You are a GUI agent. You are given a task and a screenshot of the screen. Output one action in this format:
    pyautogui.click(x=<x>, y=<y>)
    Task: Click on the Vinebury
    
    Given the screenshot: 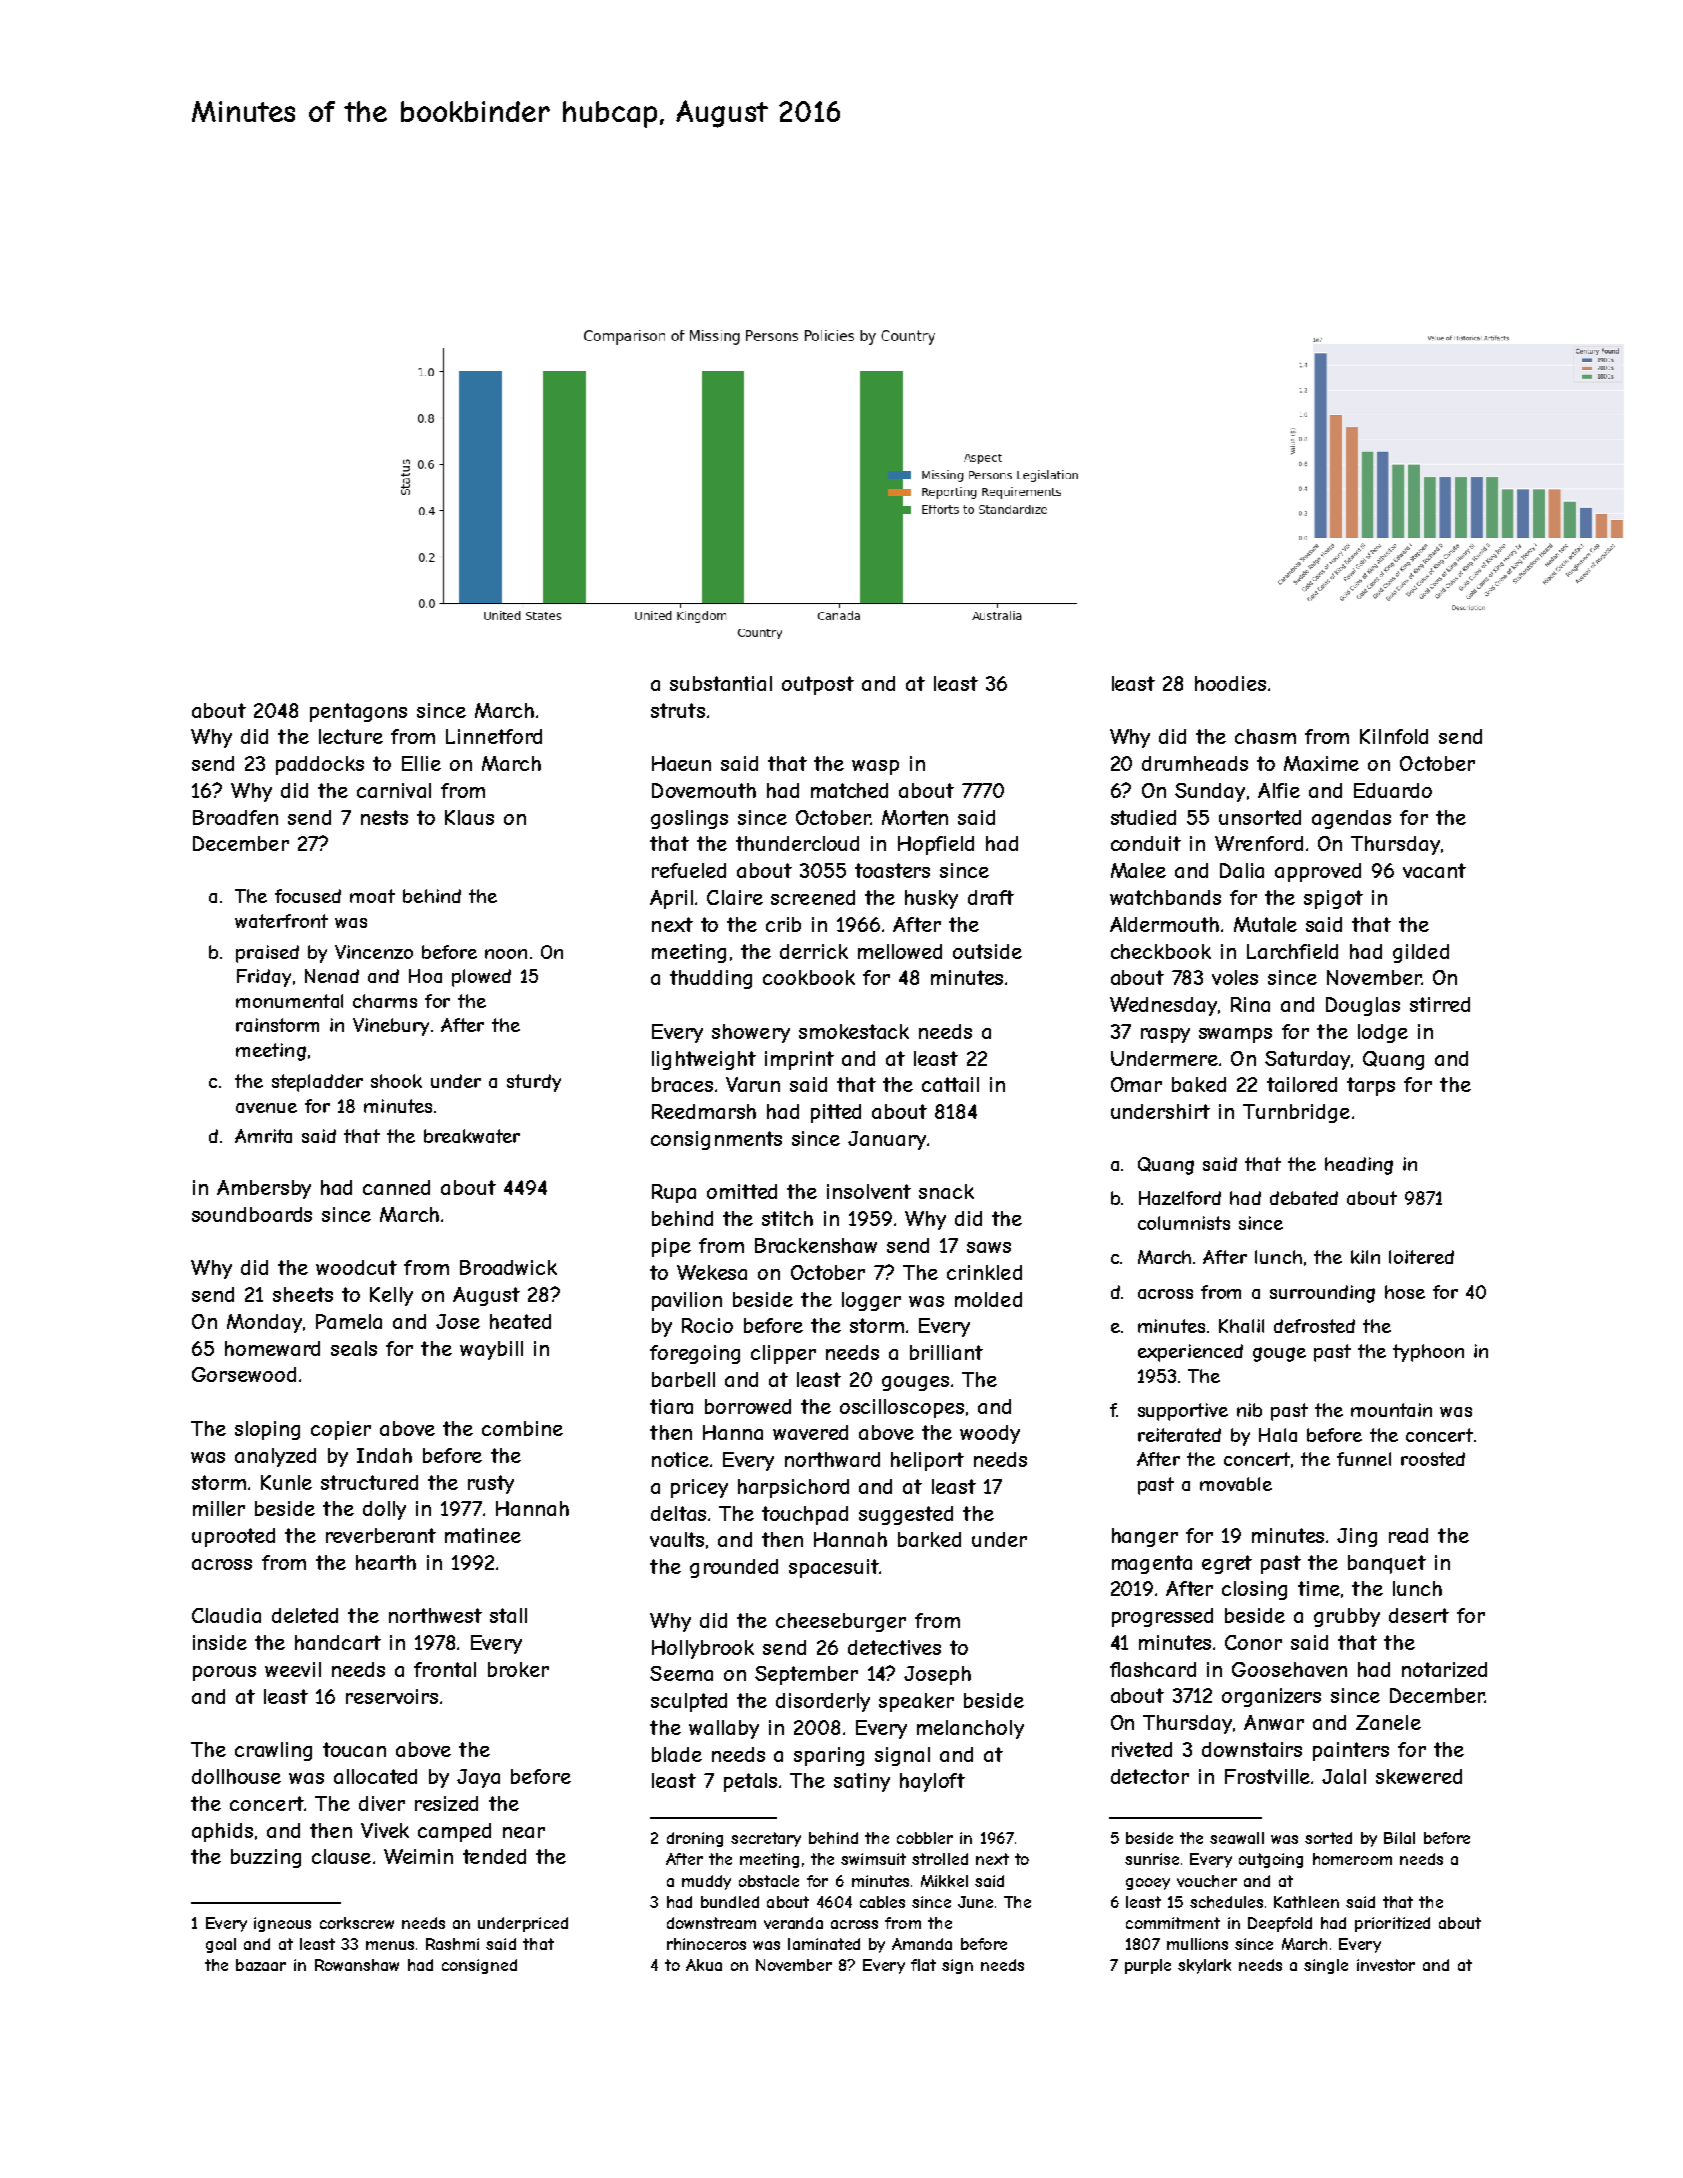 What is the action you would take?
    pyautogui.click(x=391, y=1027)
